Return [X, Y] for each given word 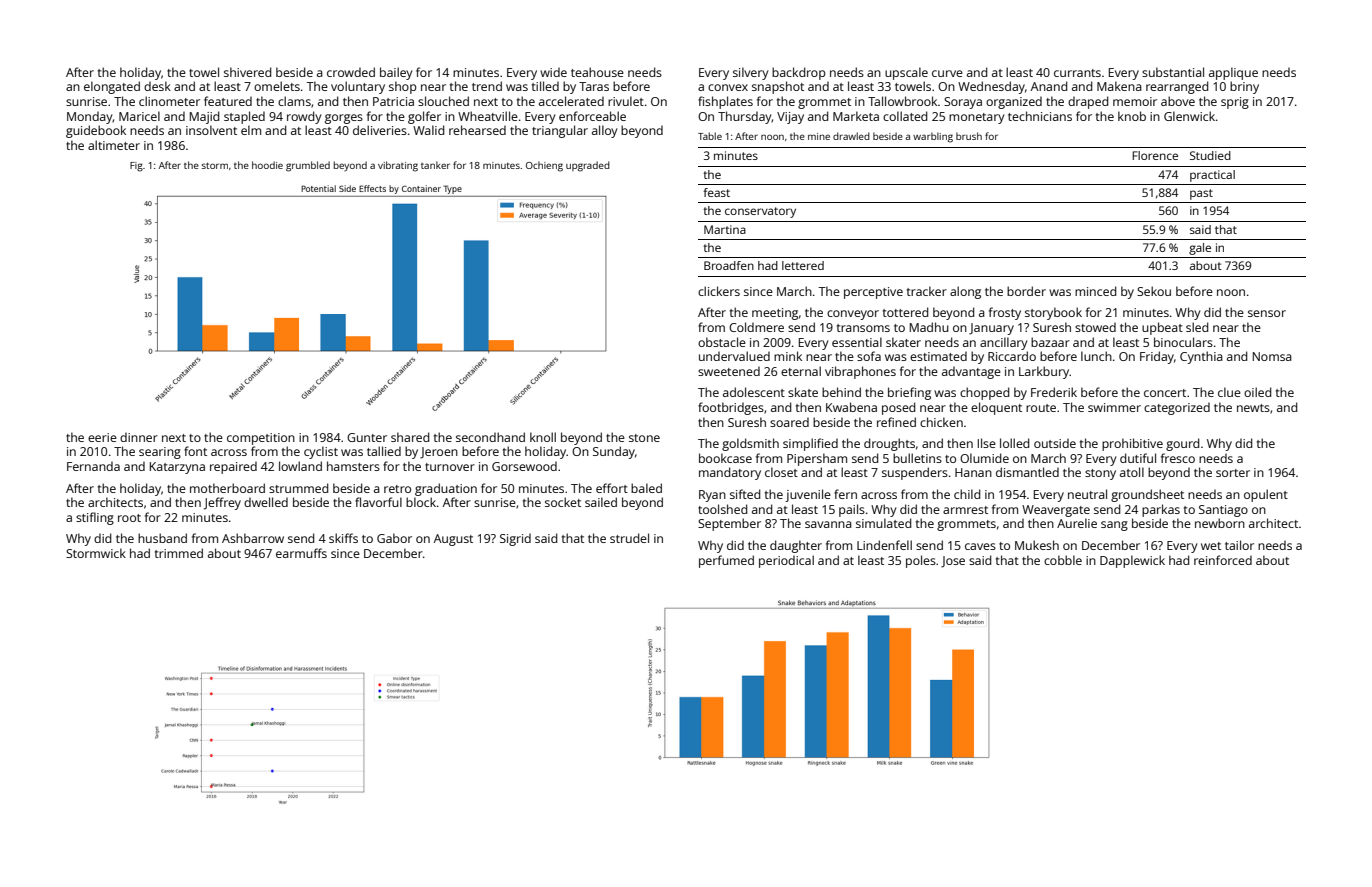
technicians [1040, 116]
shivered [248, 72]
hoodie [267, 165]
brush [969, 136]
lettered [803, 265]
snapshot [778, 87]
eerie [102, 437]
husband [162, 538]
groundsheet [1147, 495]
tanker [435, 165]
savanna [828, 524]
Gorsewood [524, 466]
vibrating [398, 166]
